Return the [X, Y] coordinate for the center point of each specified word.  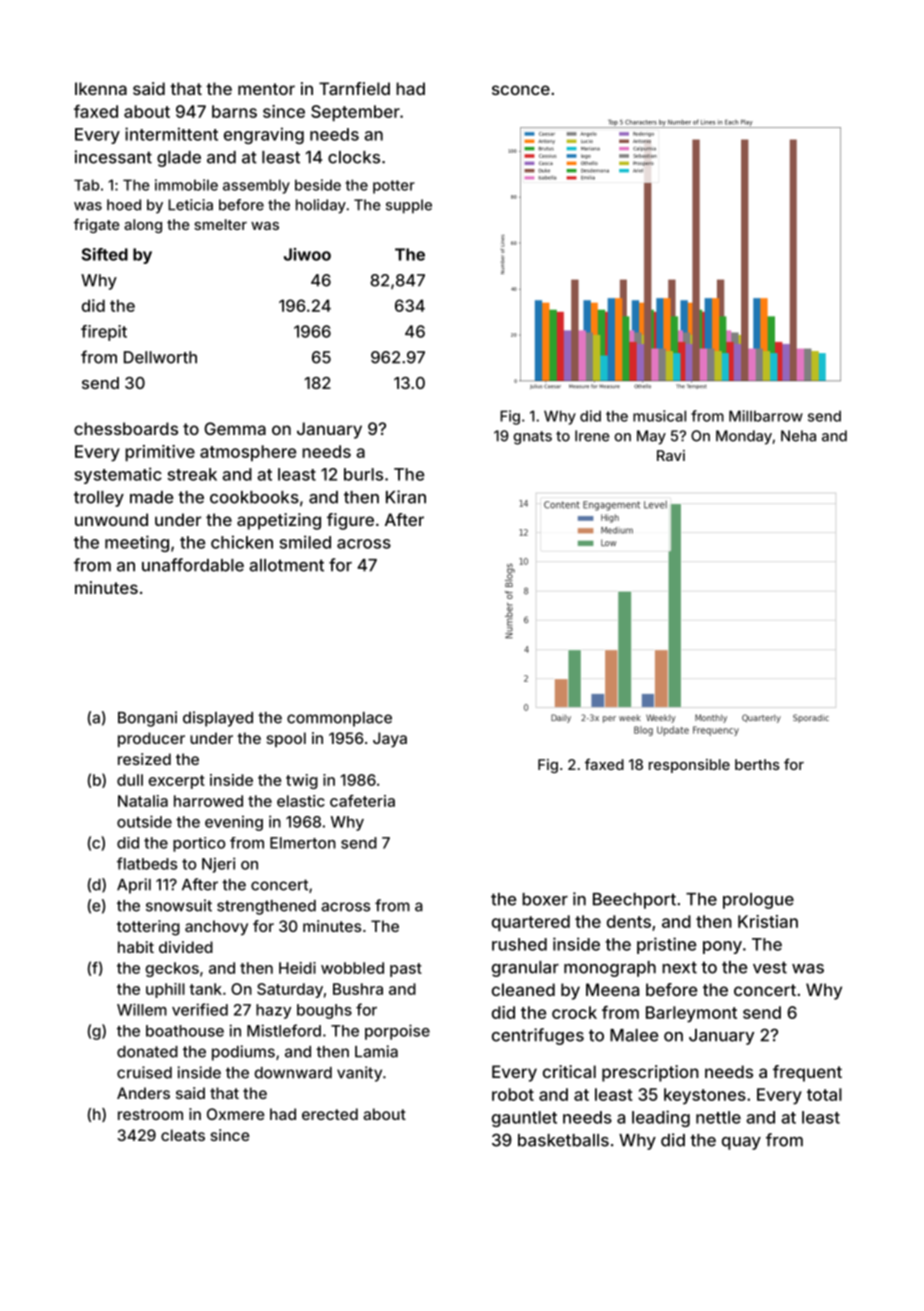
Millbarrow [766, 416]
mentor [266, 89]
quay [741, 1143]
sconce [521, 90]
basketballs [563, 1140]
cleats [183, 1135]
